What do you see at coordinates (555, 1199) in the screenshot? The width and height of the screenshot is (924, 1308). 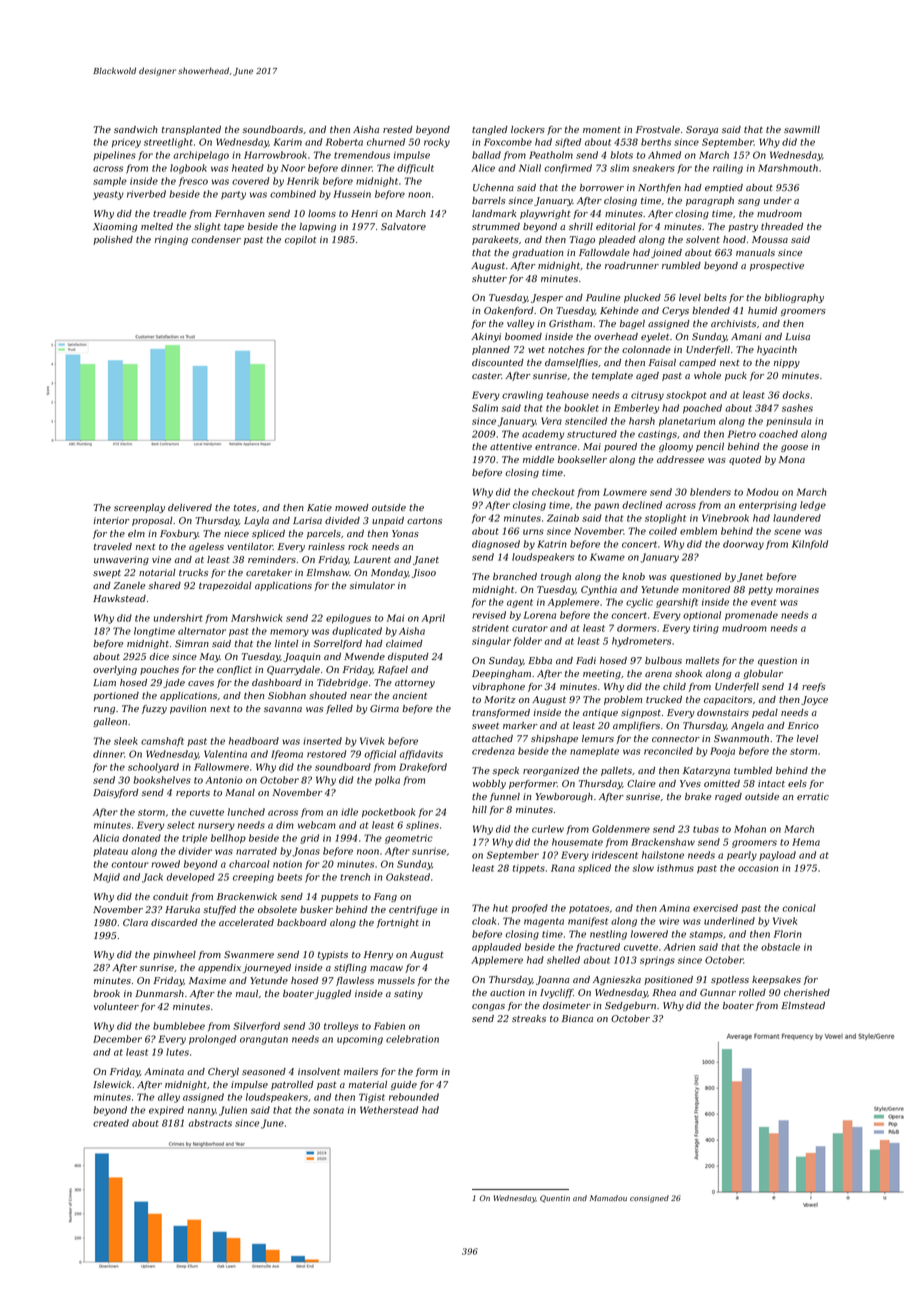 I see `Quentin` at bounding box center [555, 1199].
